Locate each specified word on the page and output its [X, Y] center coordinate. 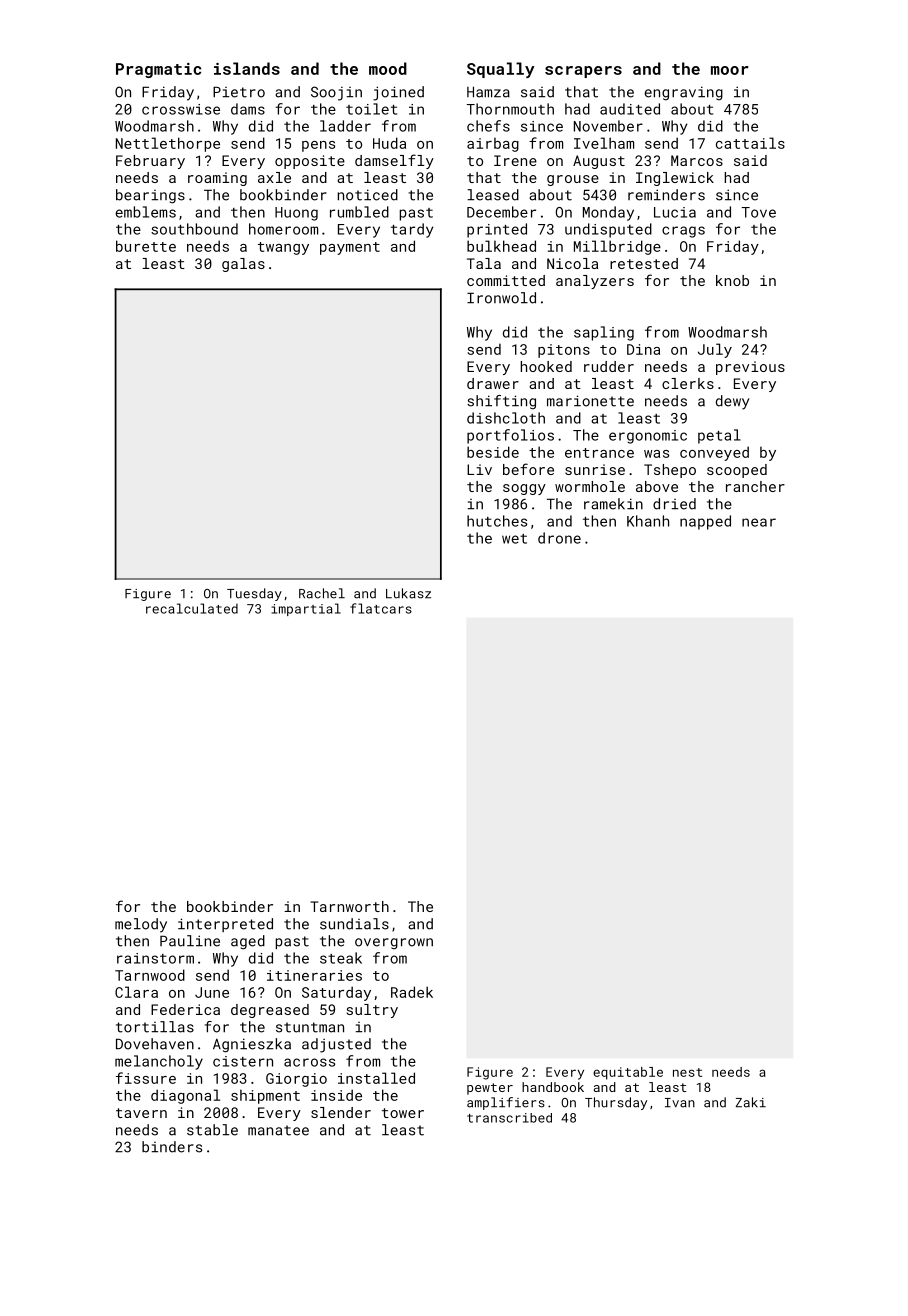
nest [687, 1072]
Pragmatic [158, 70]
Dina [643, 349]
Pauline [190, 941]
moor [730, 70]
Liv [479, 469]
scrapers [583, 72]
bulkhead [501, 246]
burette [146, 246]
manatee [278, 1130]
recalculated [192, 608]
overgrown [394, 944]
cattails [750, 143]
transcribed [509, 1118]
